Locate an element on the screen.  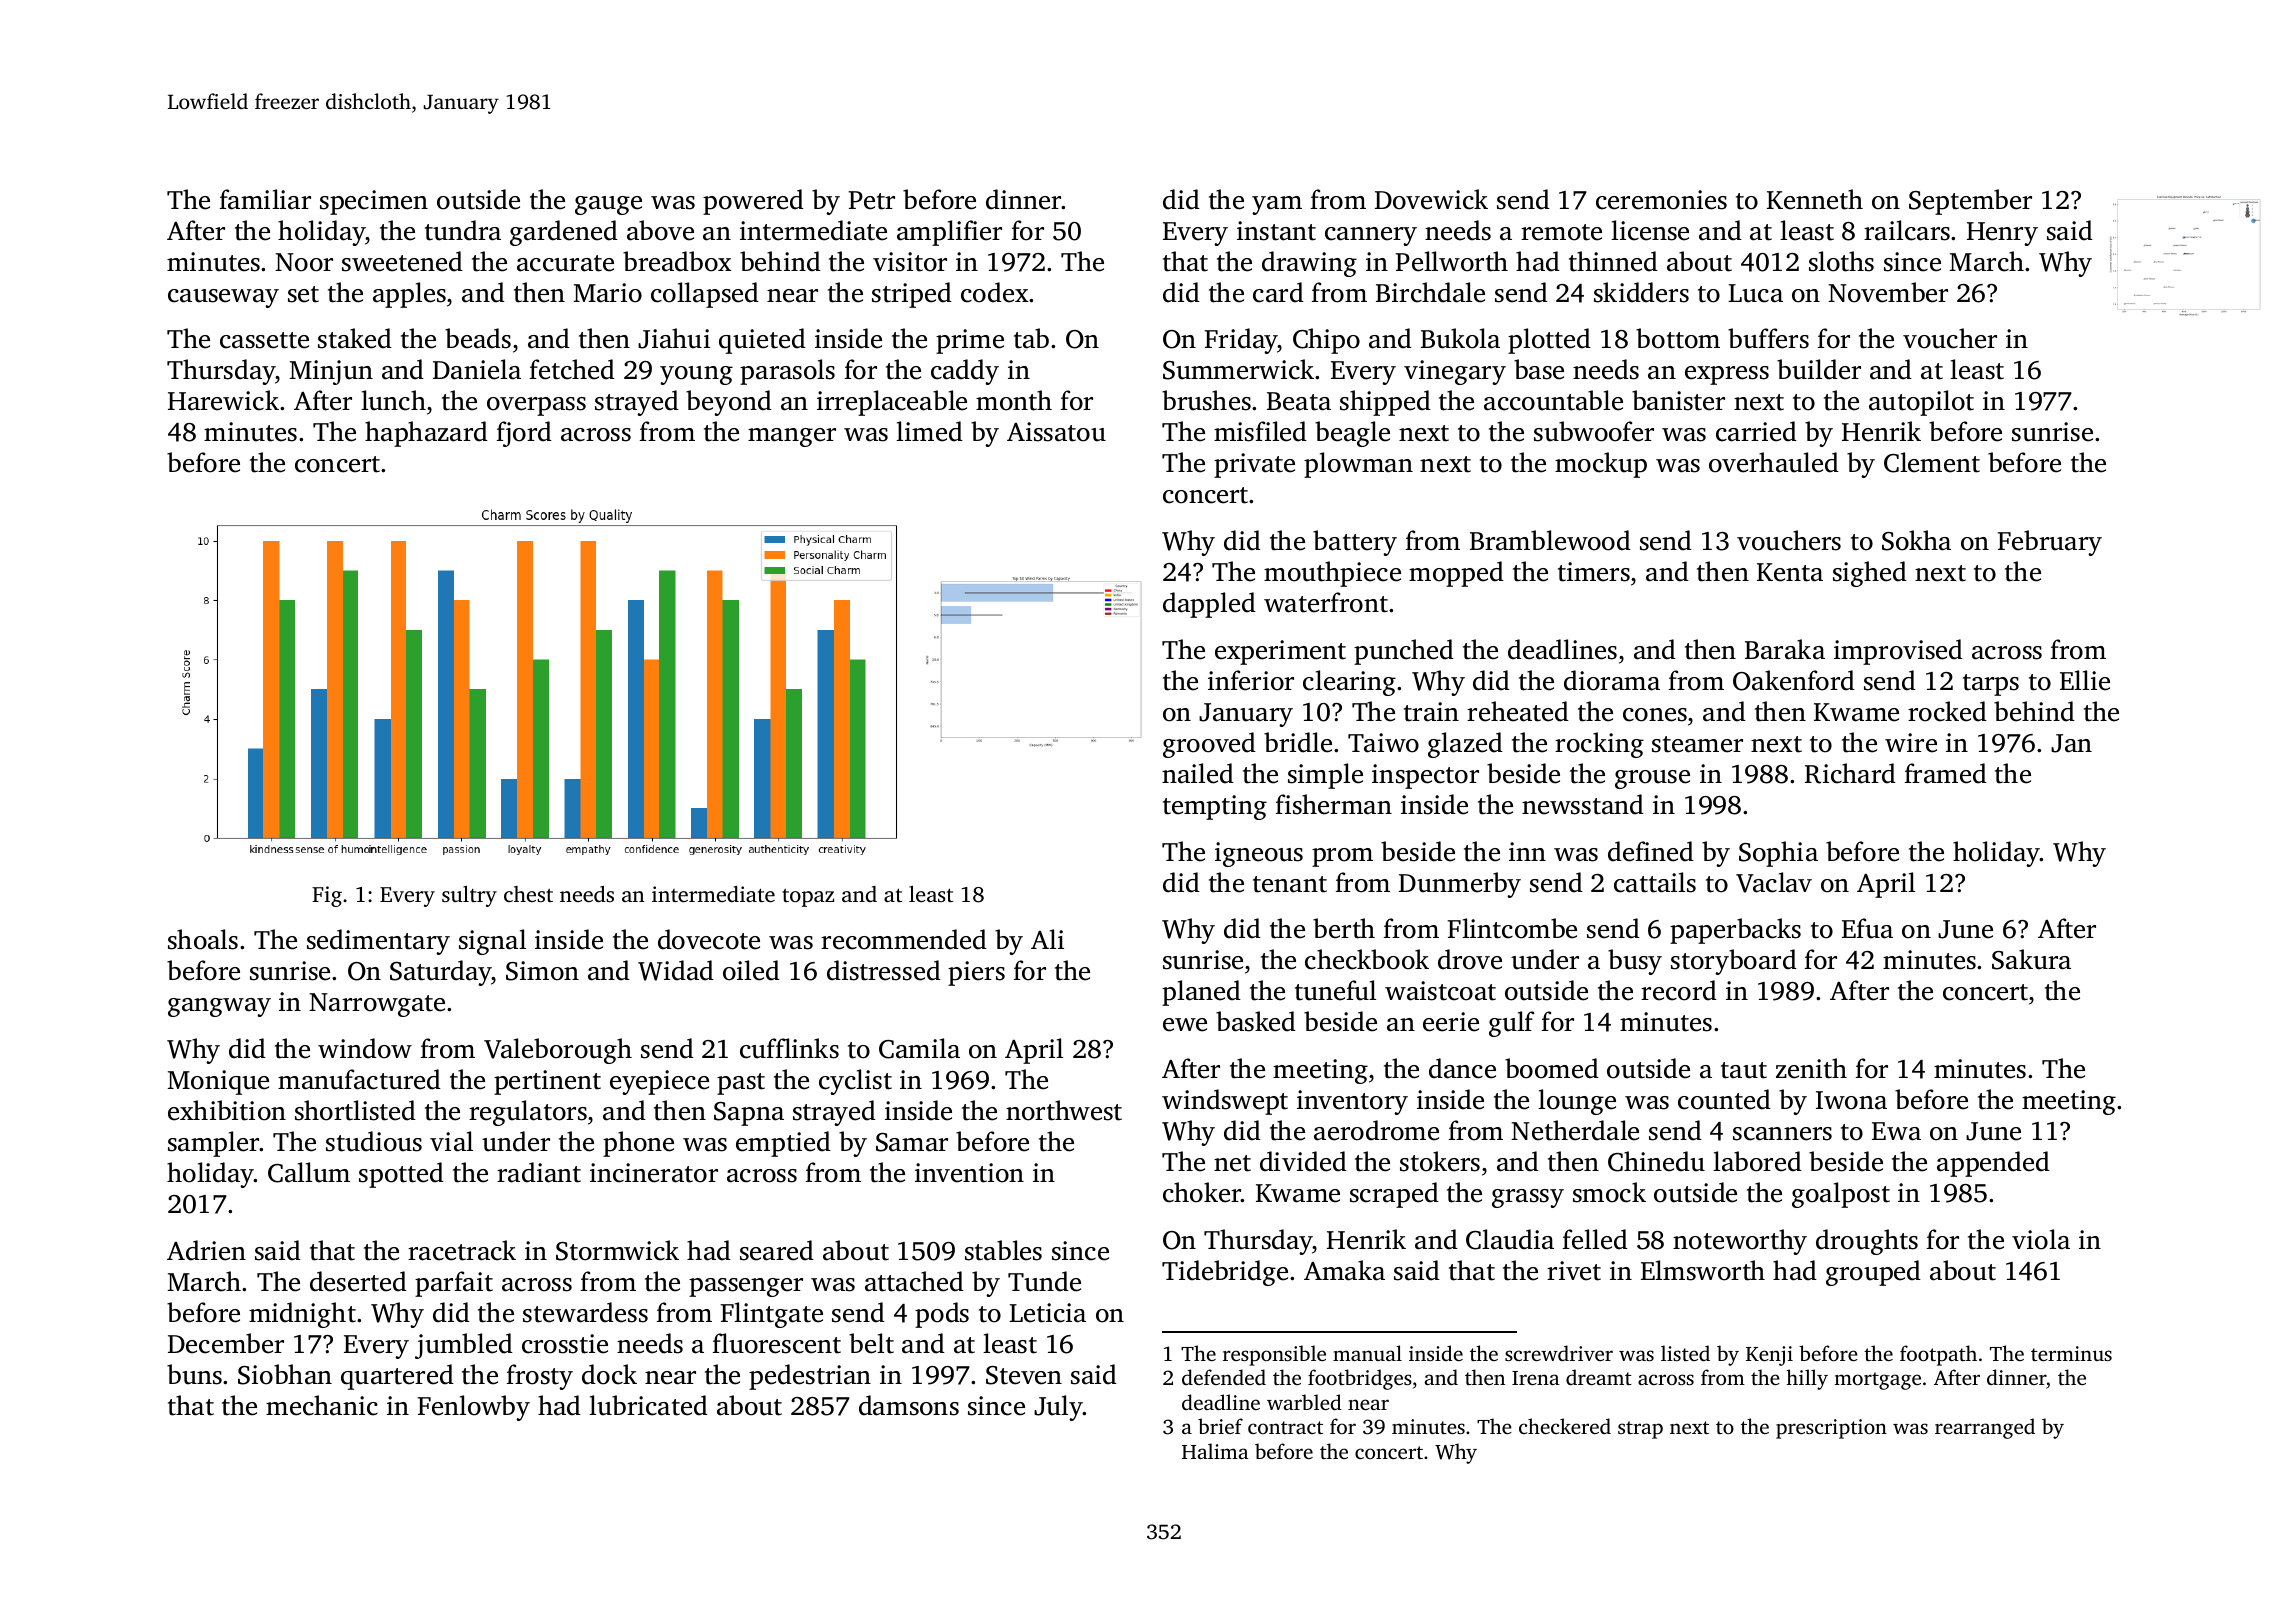
phone is located at coordinates (638, 1144).
